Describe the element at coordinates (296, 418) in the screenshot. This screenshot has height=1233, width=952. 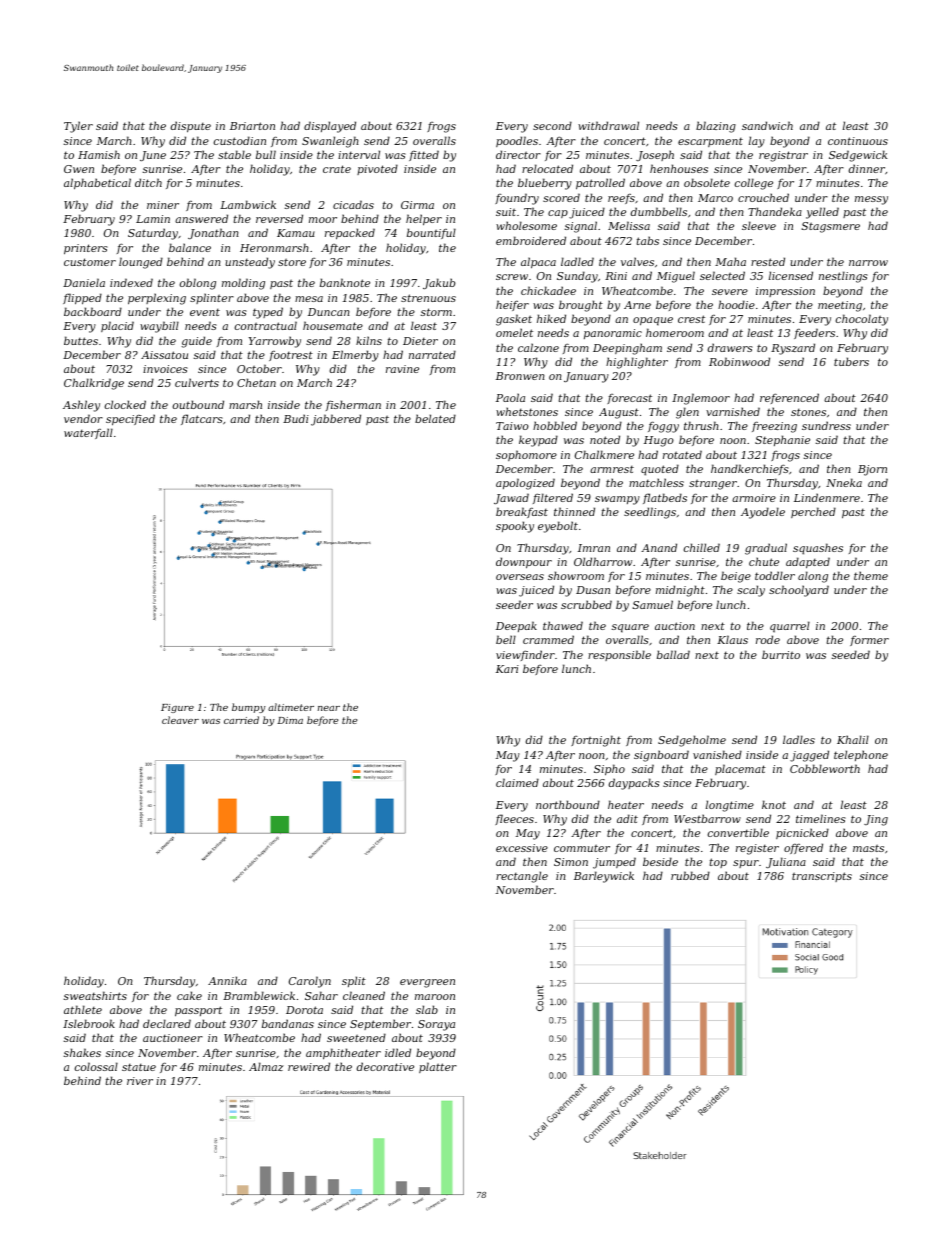
I see `Budi` at that location.
